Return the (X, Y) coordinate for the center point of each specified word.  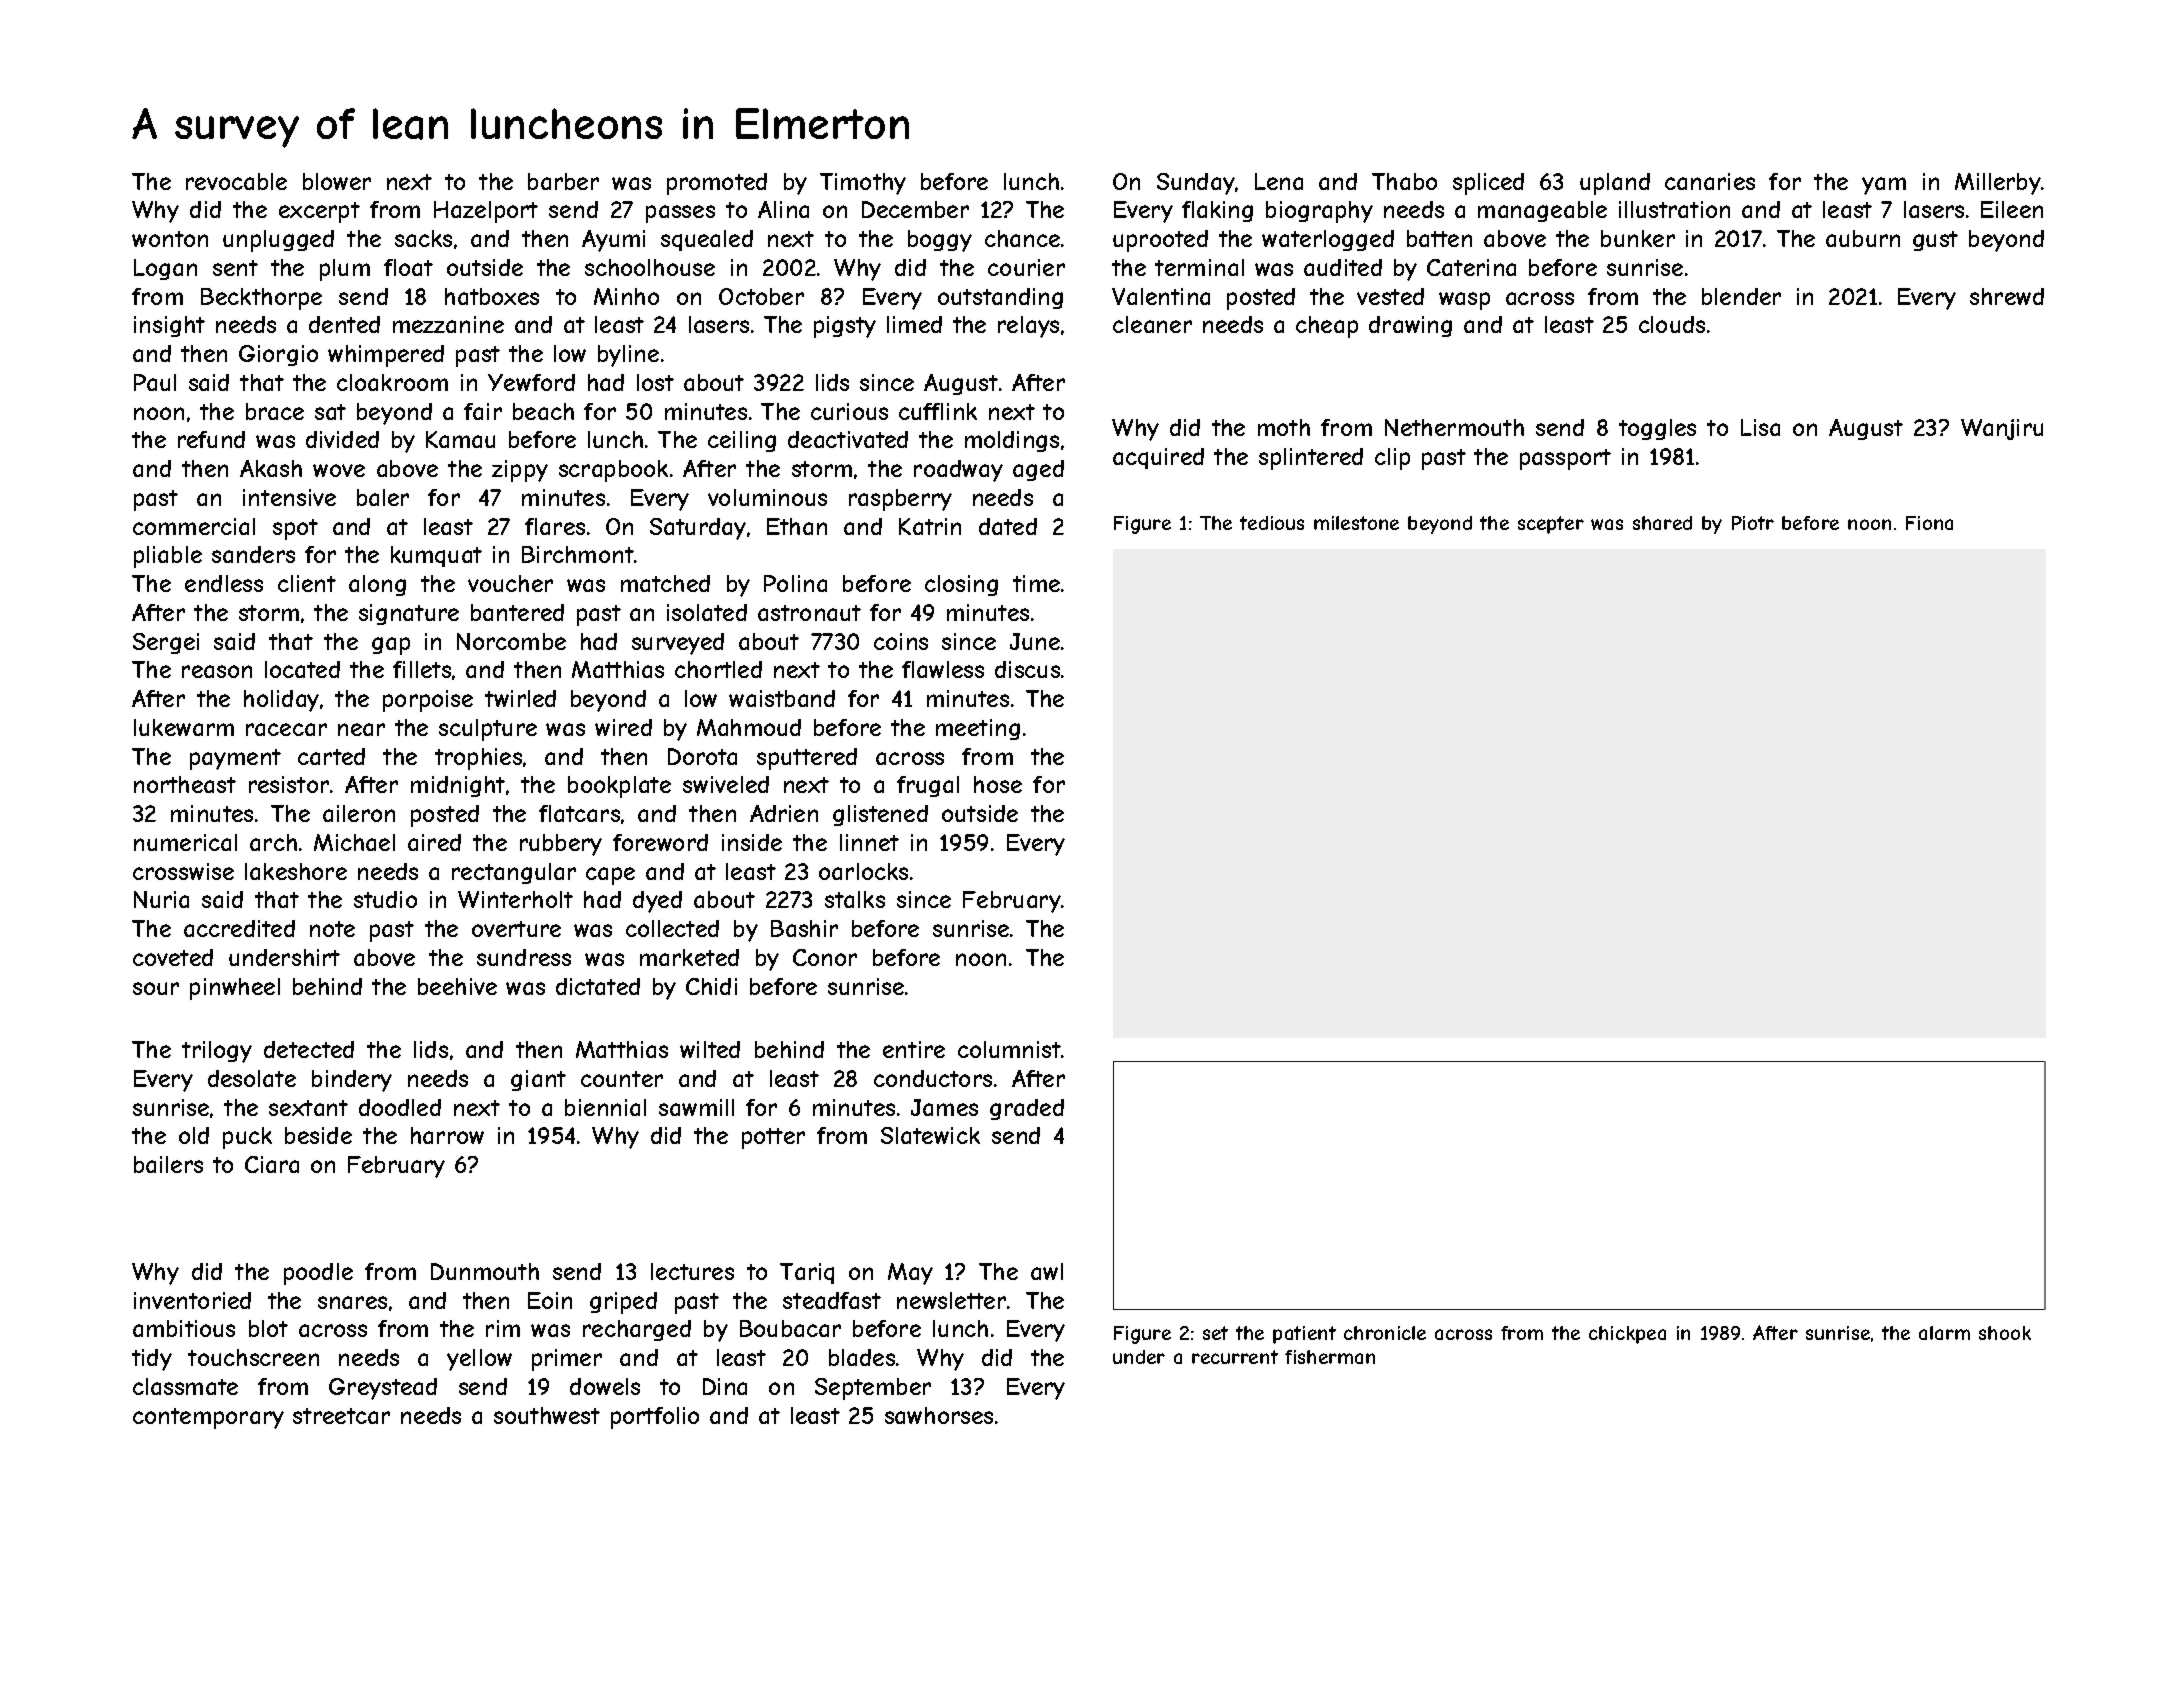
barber (563, 181)
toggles (1657, 429)
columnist (1009, 1049)
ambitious (184, 1328)
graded (1027, 1109)
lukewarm (184, 727)
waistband (782, 698)
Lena (1279, 181)
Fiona (1929, 523)
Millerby (1998, 184)
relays (1028, 327)
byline (628, 356)
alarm (1944, 1333)
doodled (400, 1107)
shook (2005, 1333)
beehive (457, 986)
